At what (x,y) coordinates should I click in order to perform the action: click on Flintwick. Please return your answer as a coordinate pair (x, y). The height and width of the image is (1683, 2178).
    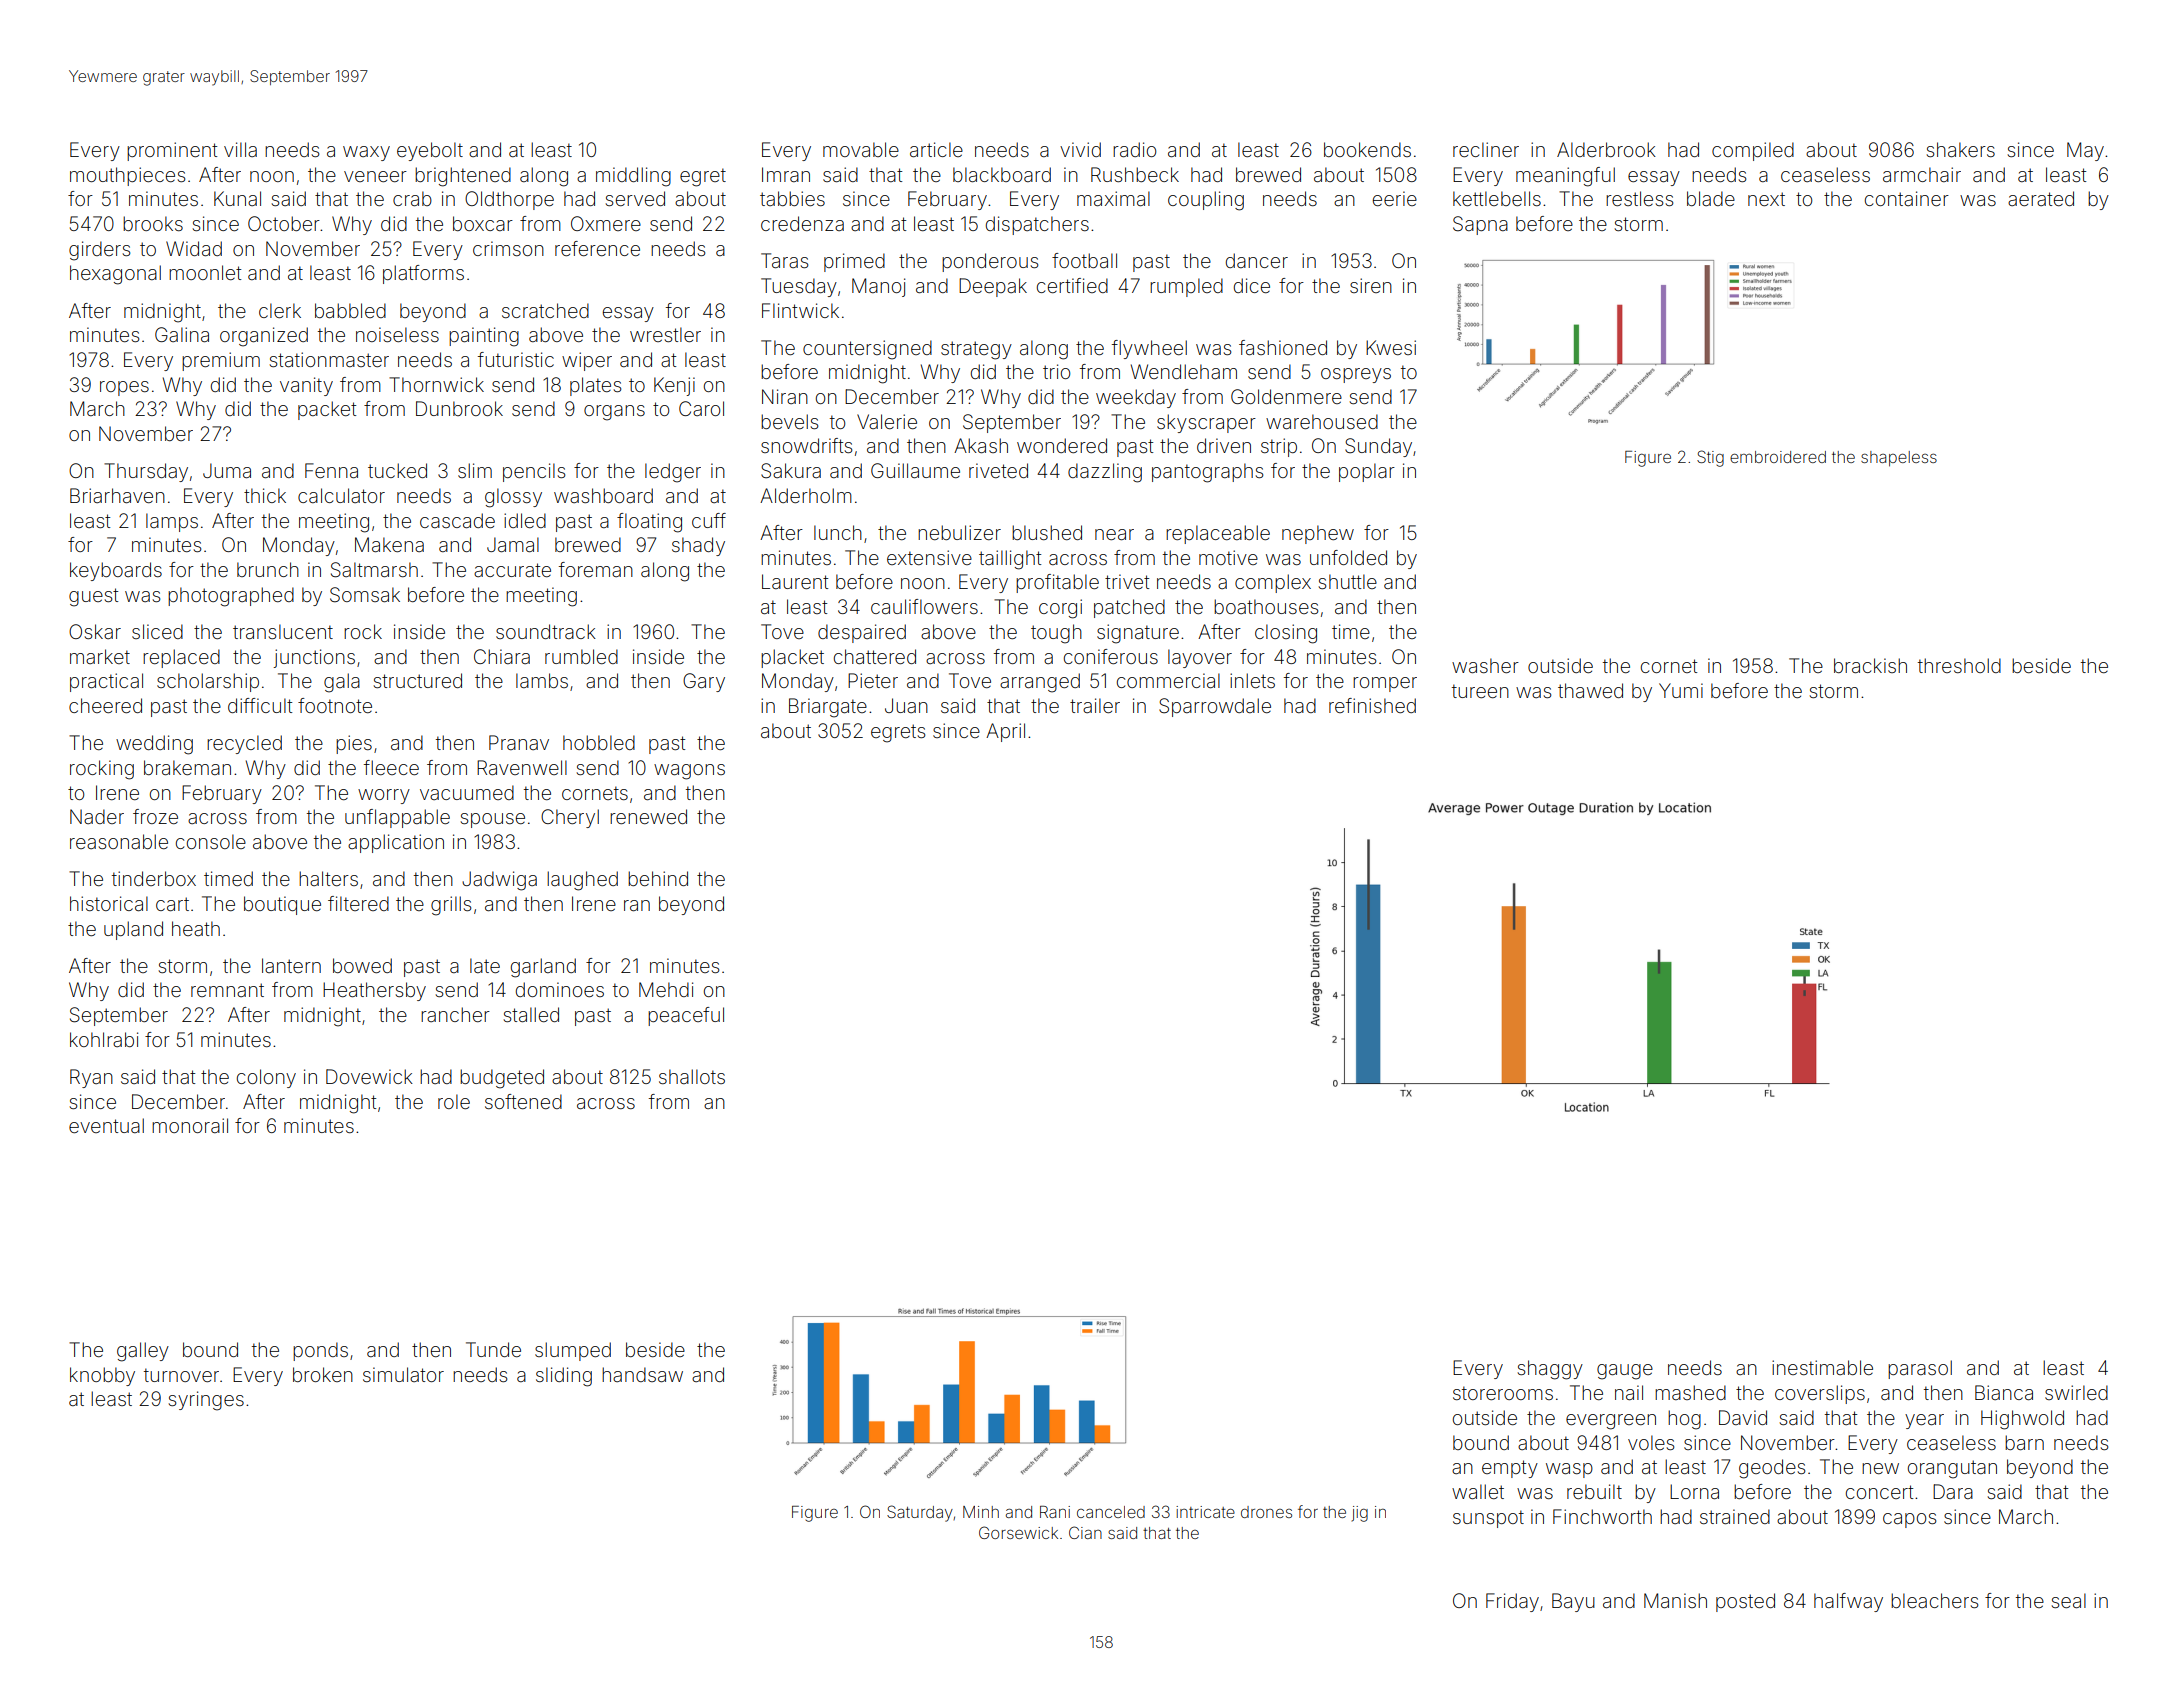
    Looking at the image, I should click on (800, 310).
